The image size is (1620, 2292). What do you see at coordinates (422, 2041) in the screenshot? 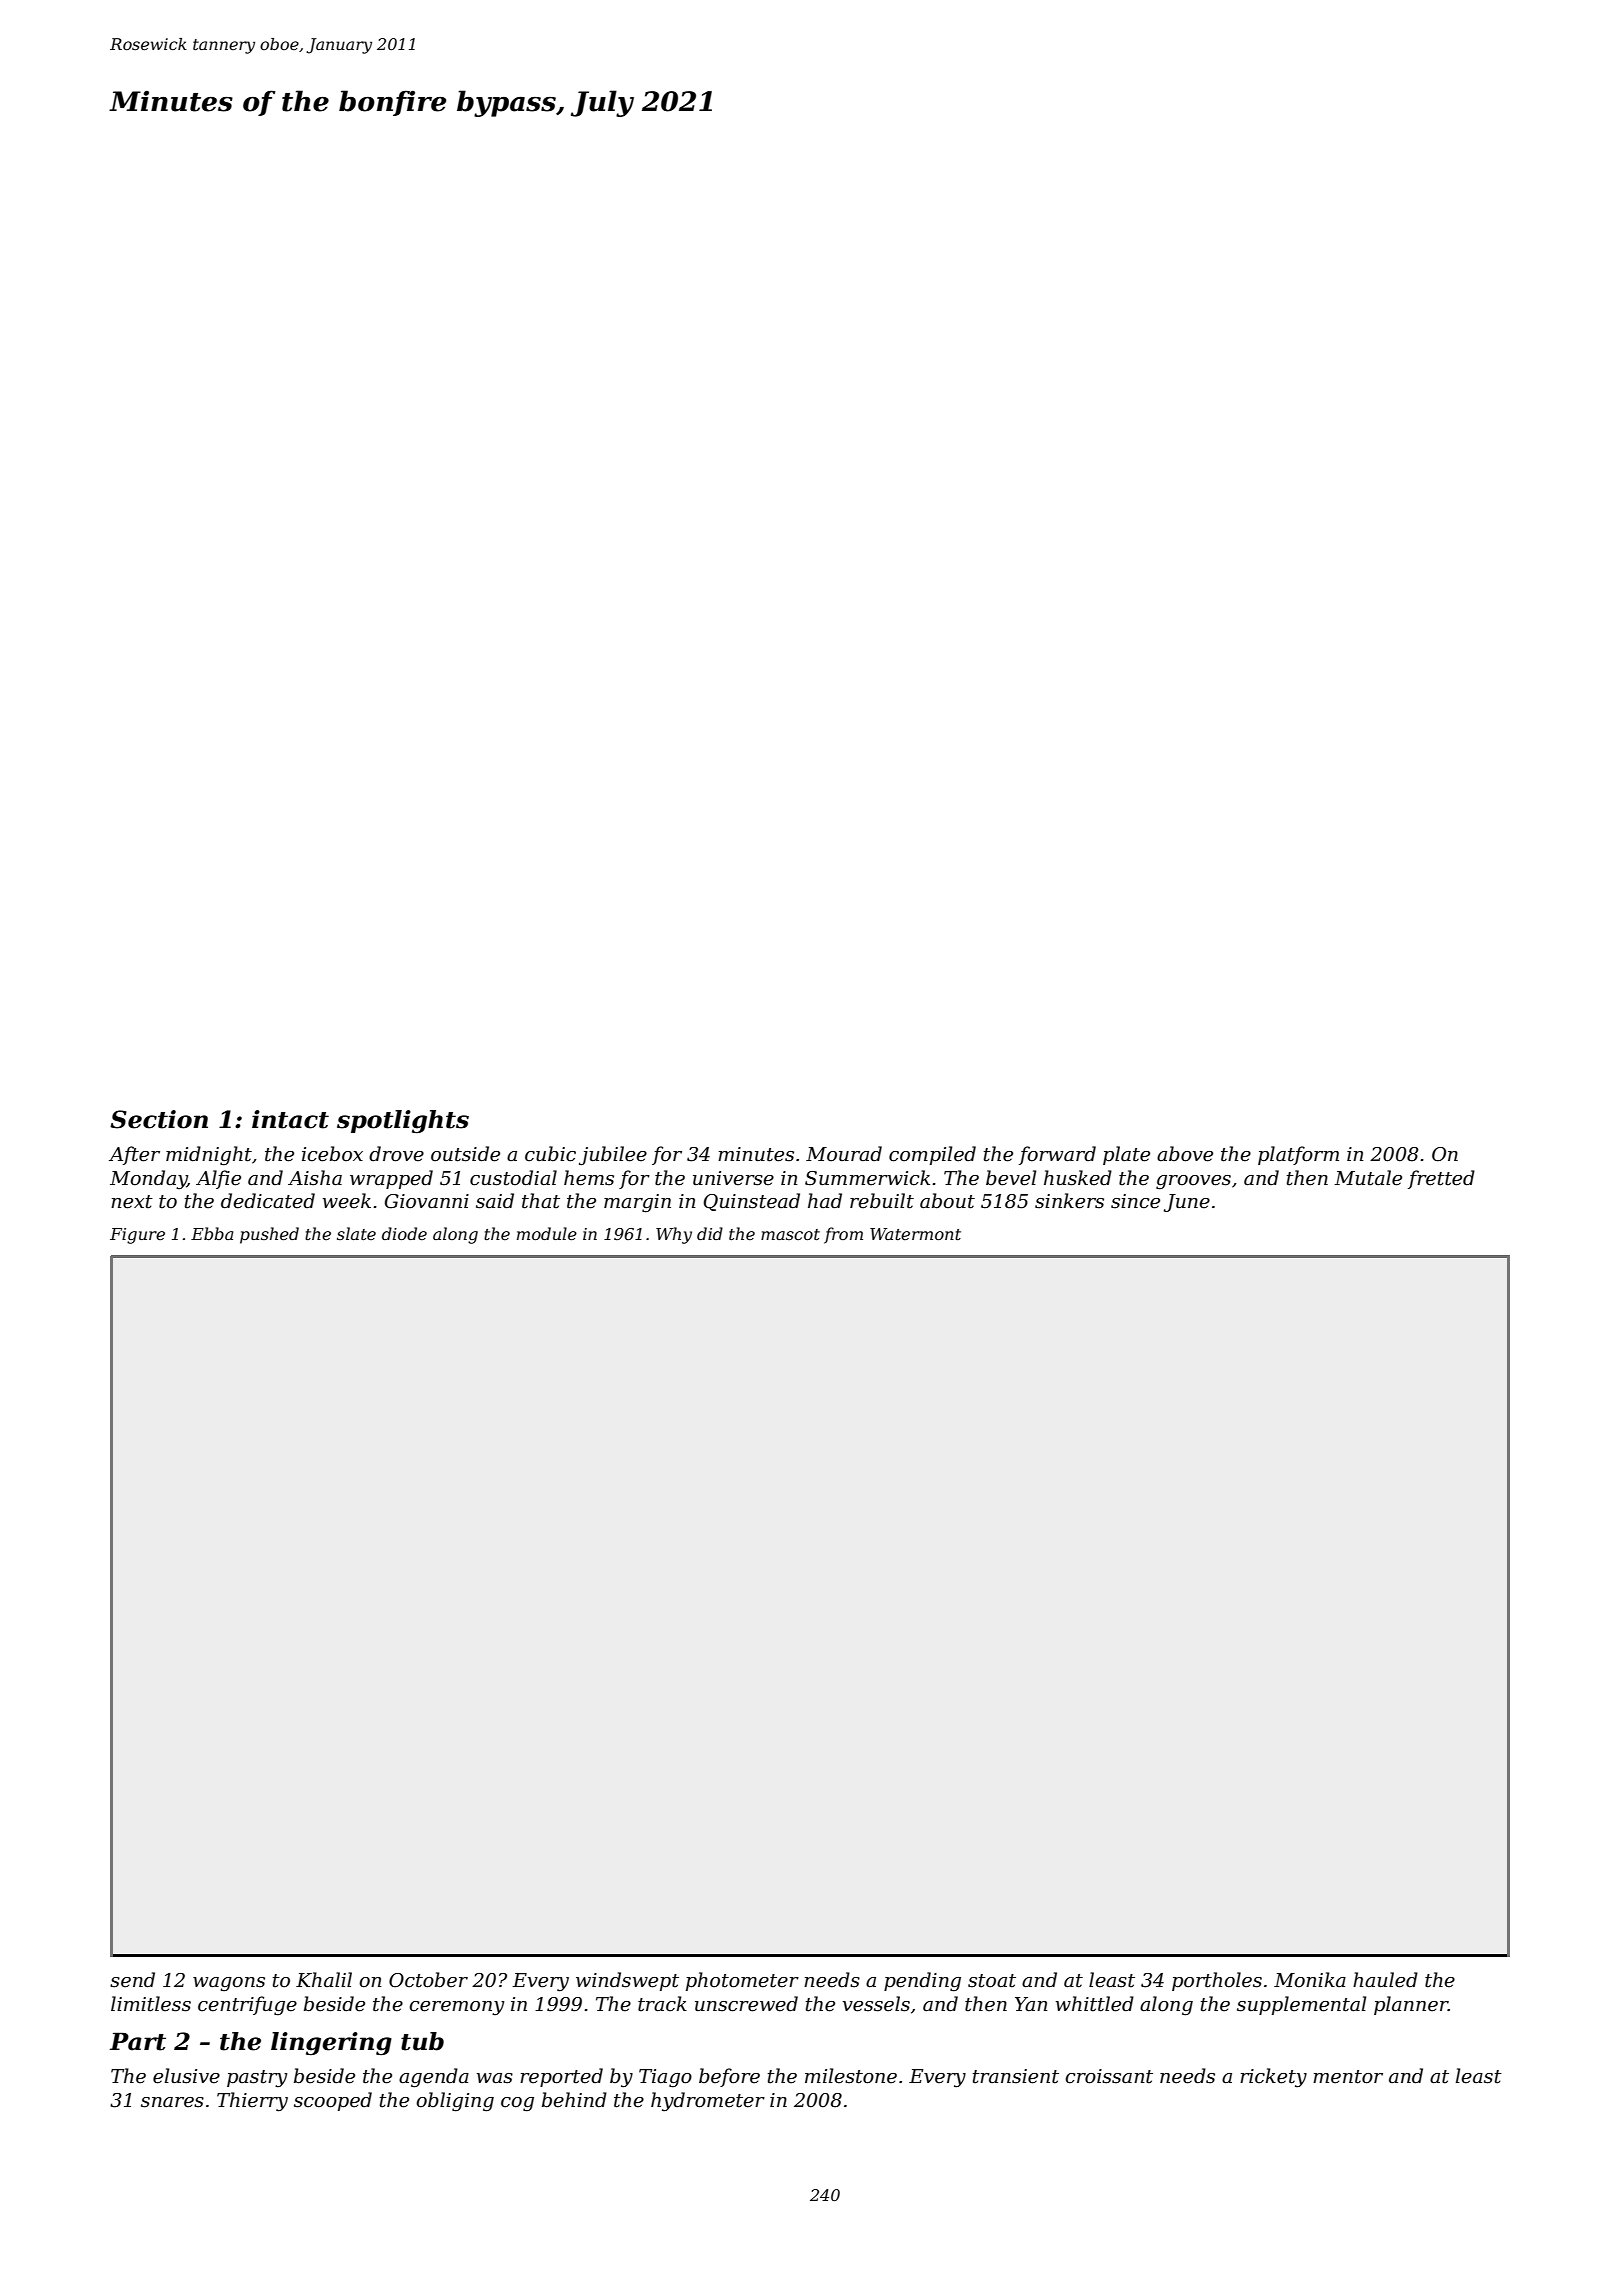
I see `tub` at bounding box center [422, 2041].
